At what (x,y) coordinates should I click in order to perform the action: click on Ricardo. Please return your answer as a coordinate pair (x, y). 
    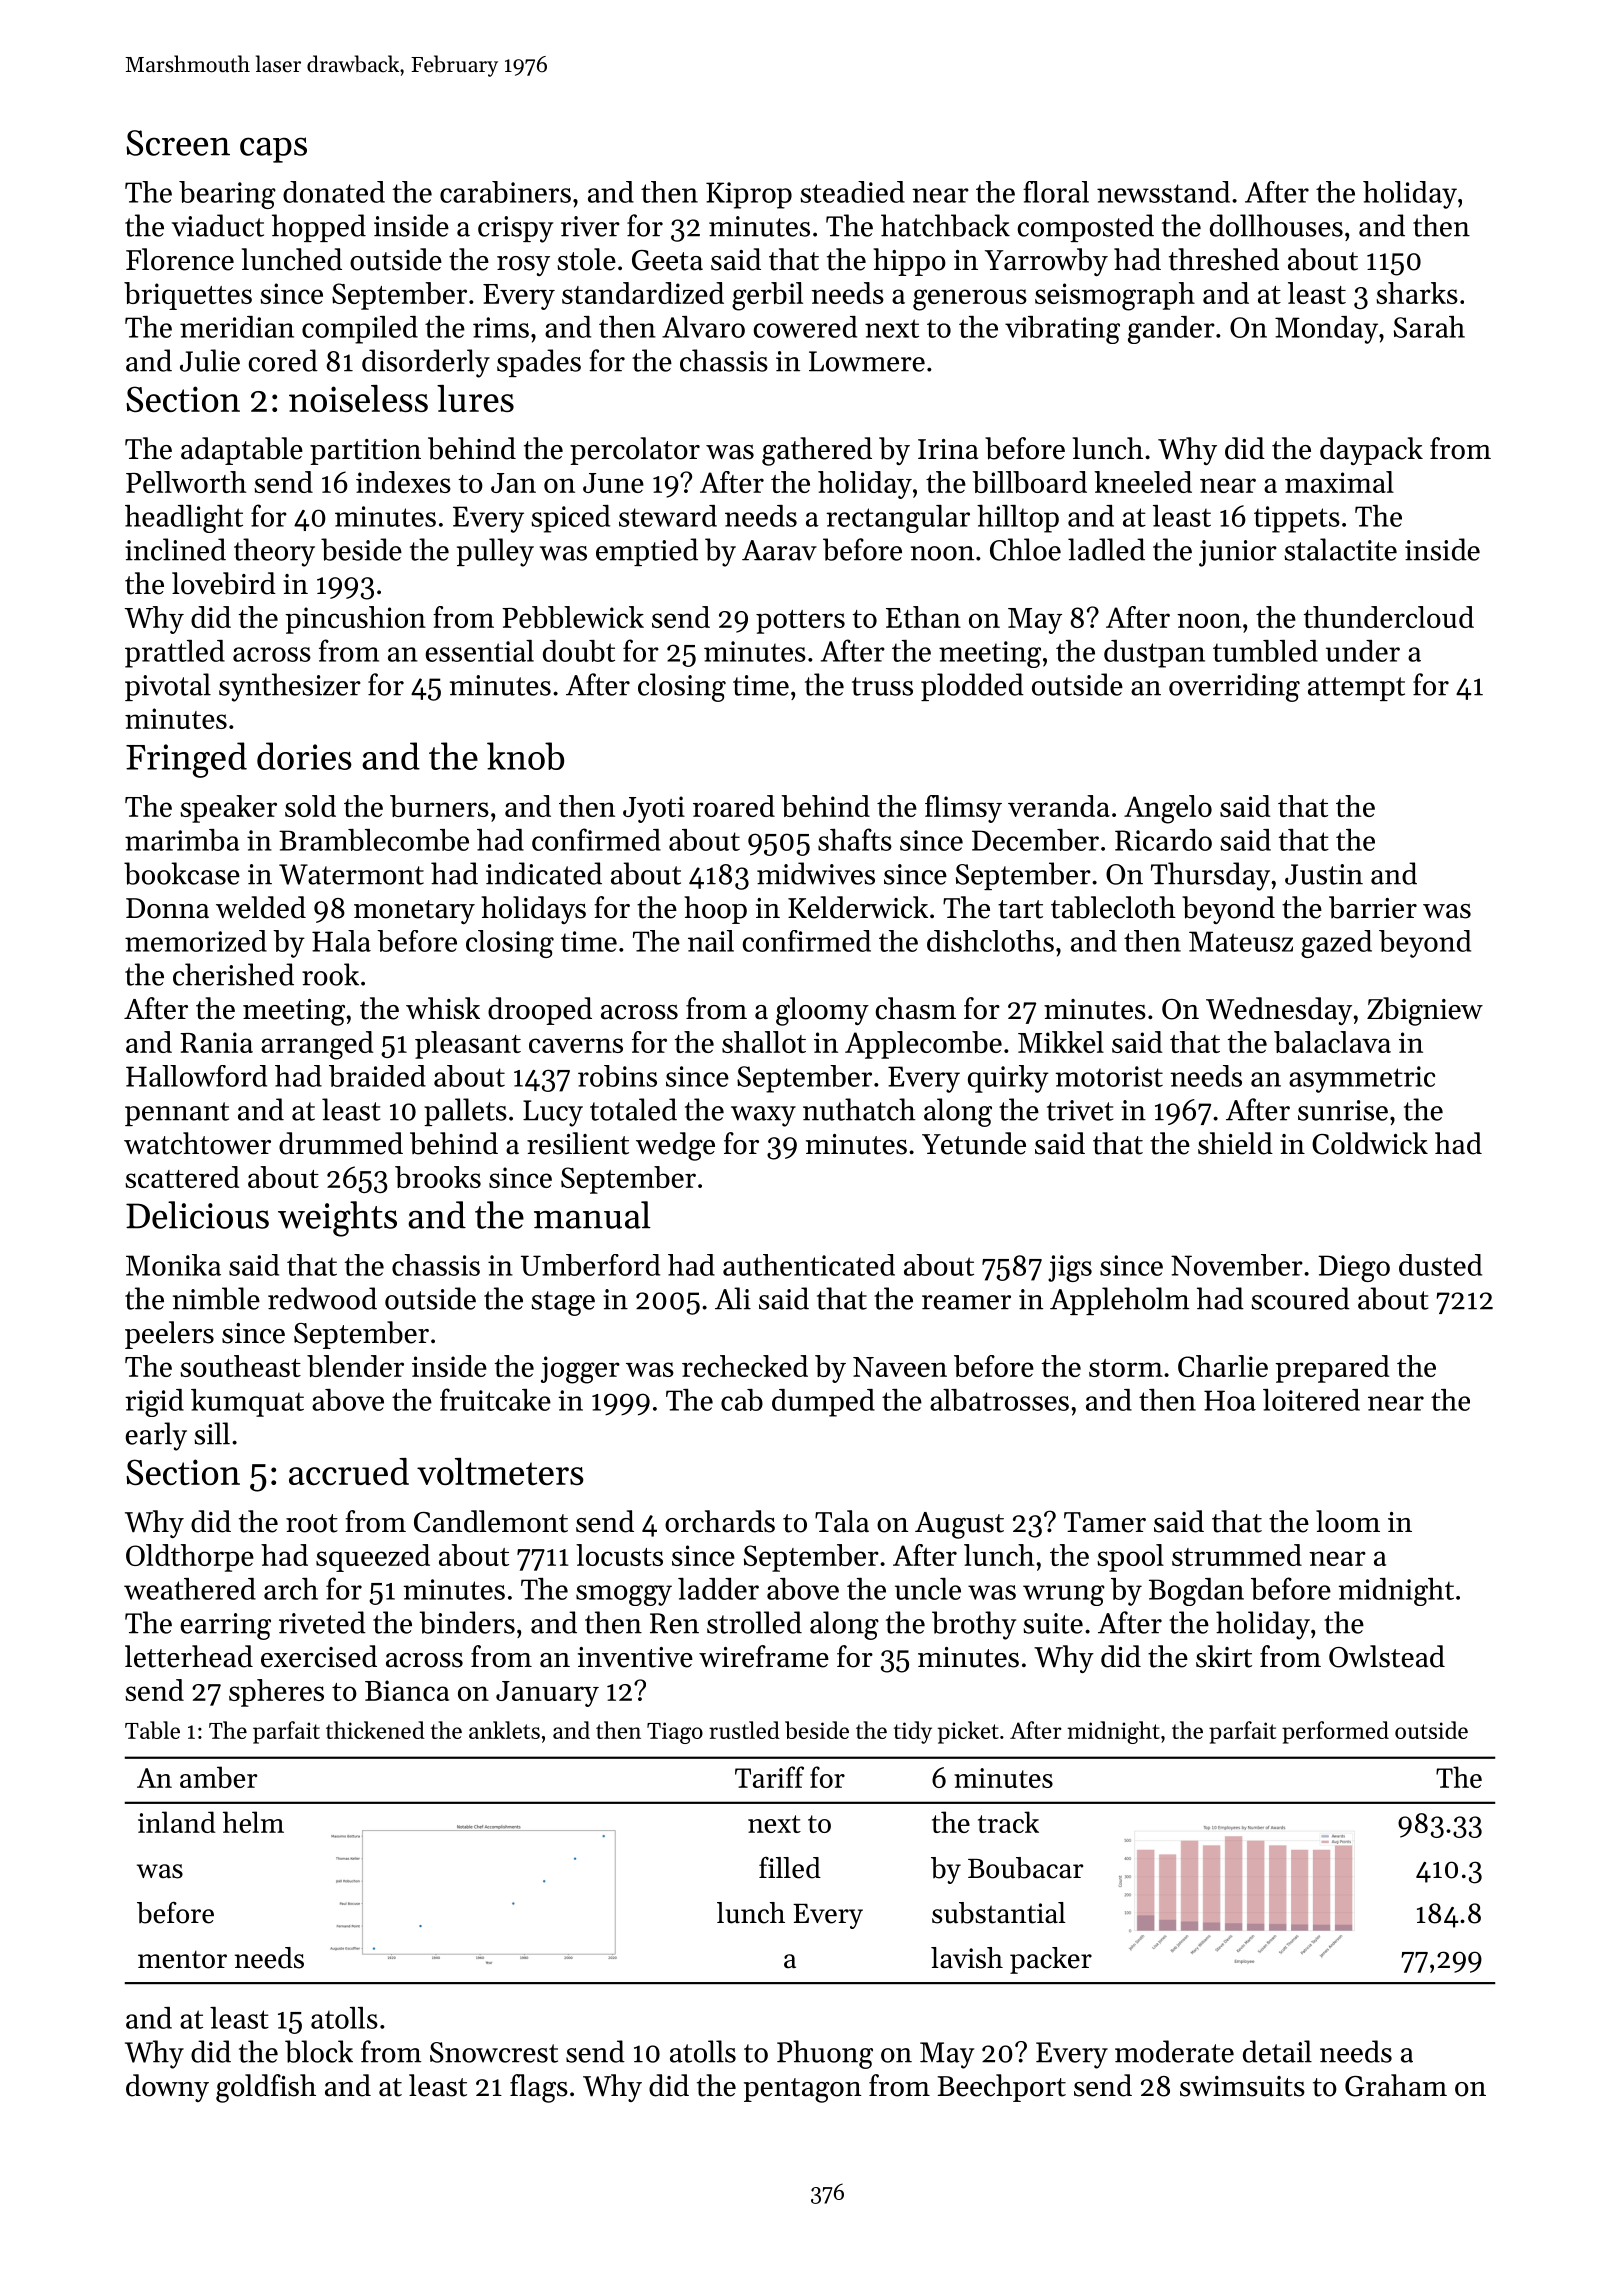
    Looking at the image, I should click on (1163, 840).
